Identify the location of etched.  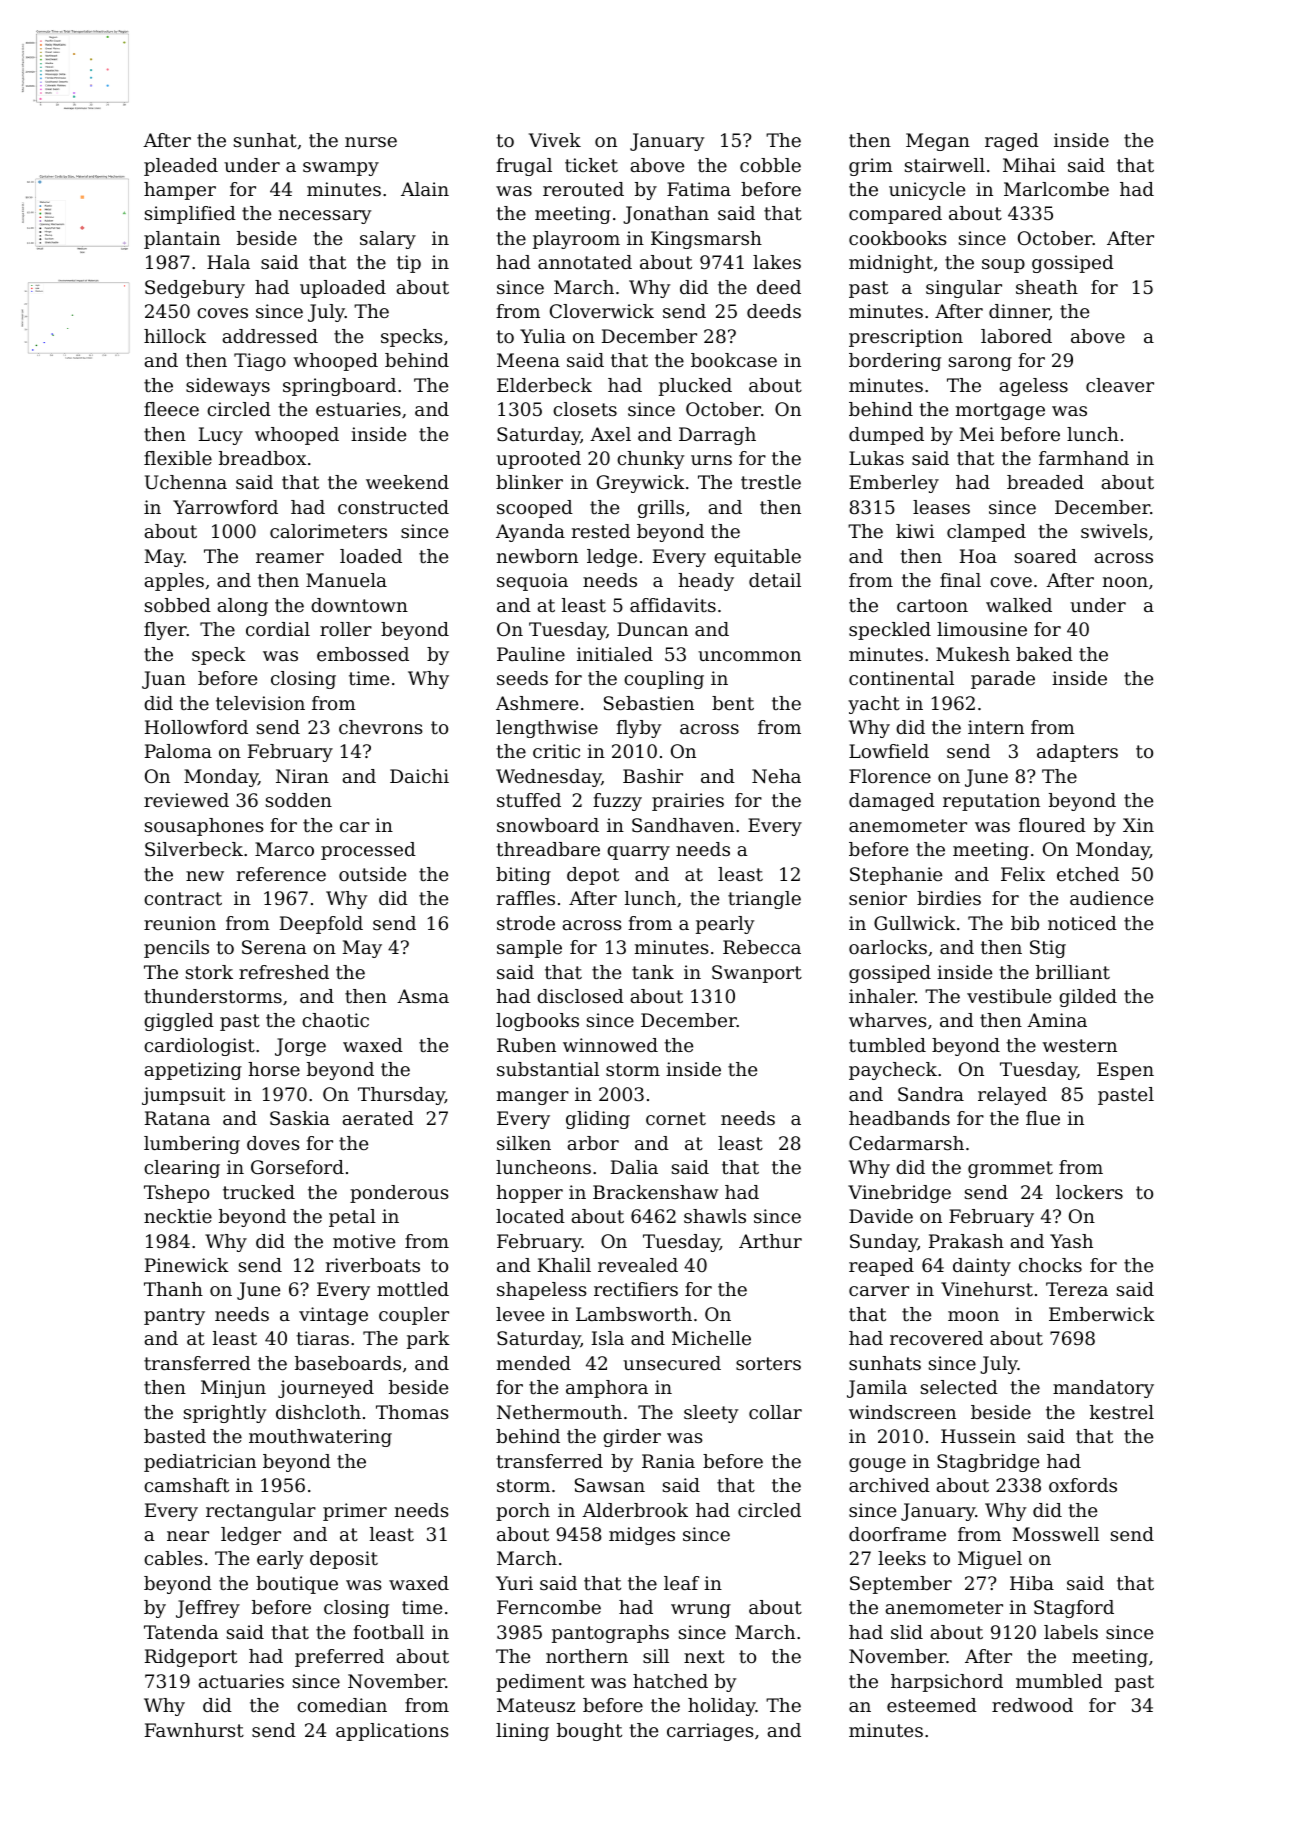
(1088, 874).
